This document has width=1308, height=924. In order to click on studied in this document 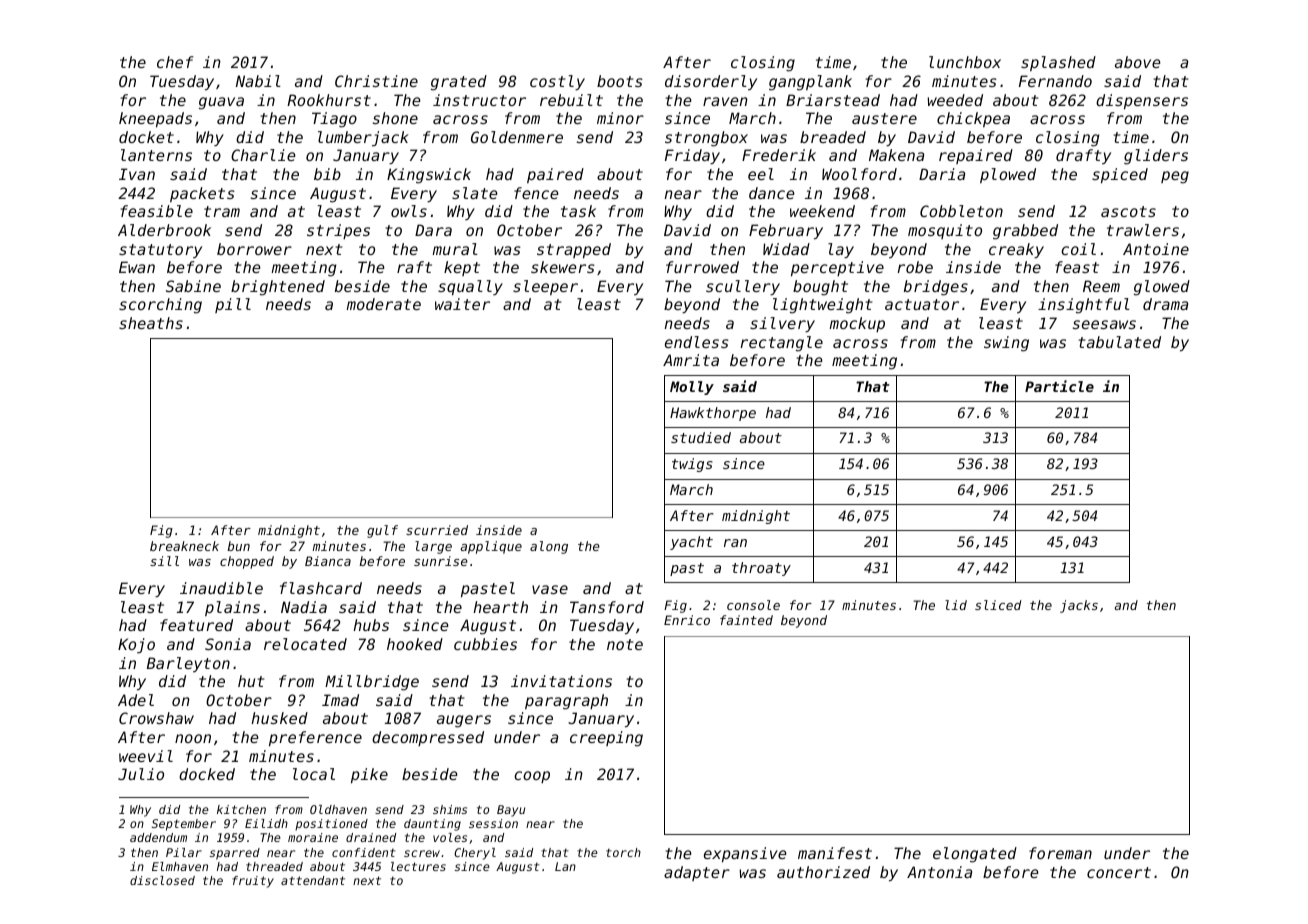, I will do `click(701, 437)`.
